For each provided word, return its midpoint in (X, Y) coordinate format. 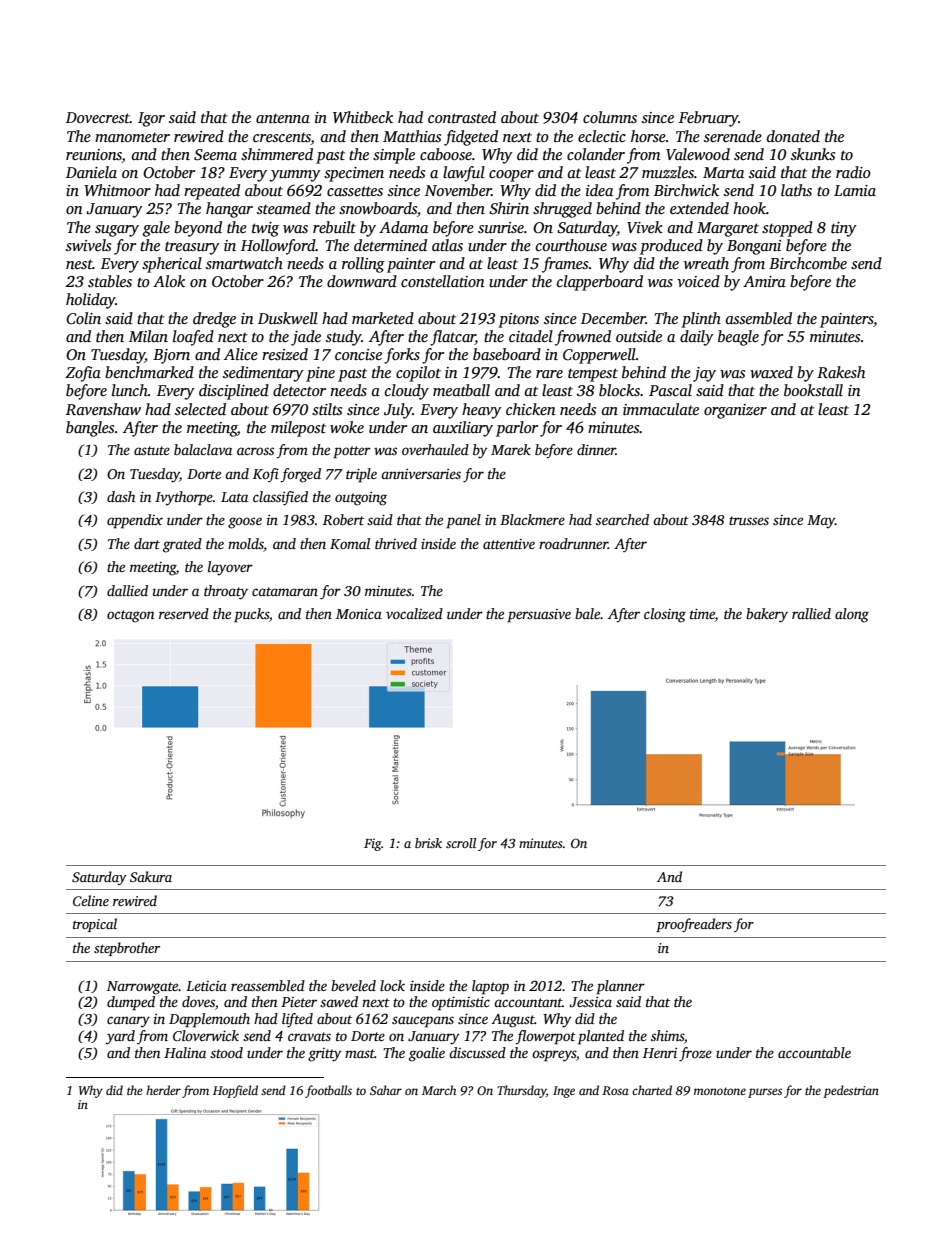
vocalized (414, 613)
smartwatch (244, 263)
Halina (185, 1052)
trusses (749, 520)
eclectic (602, 136)
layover (230, 568)
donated (793, 136)
